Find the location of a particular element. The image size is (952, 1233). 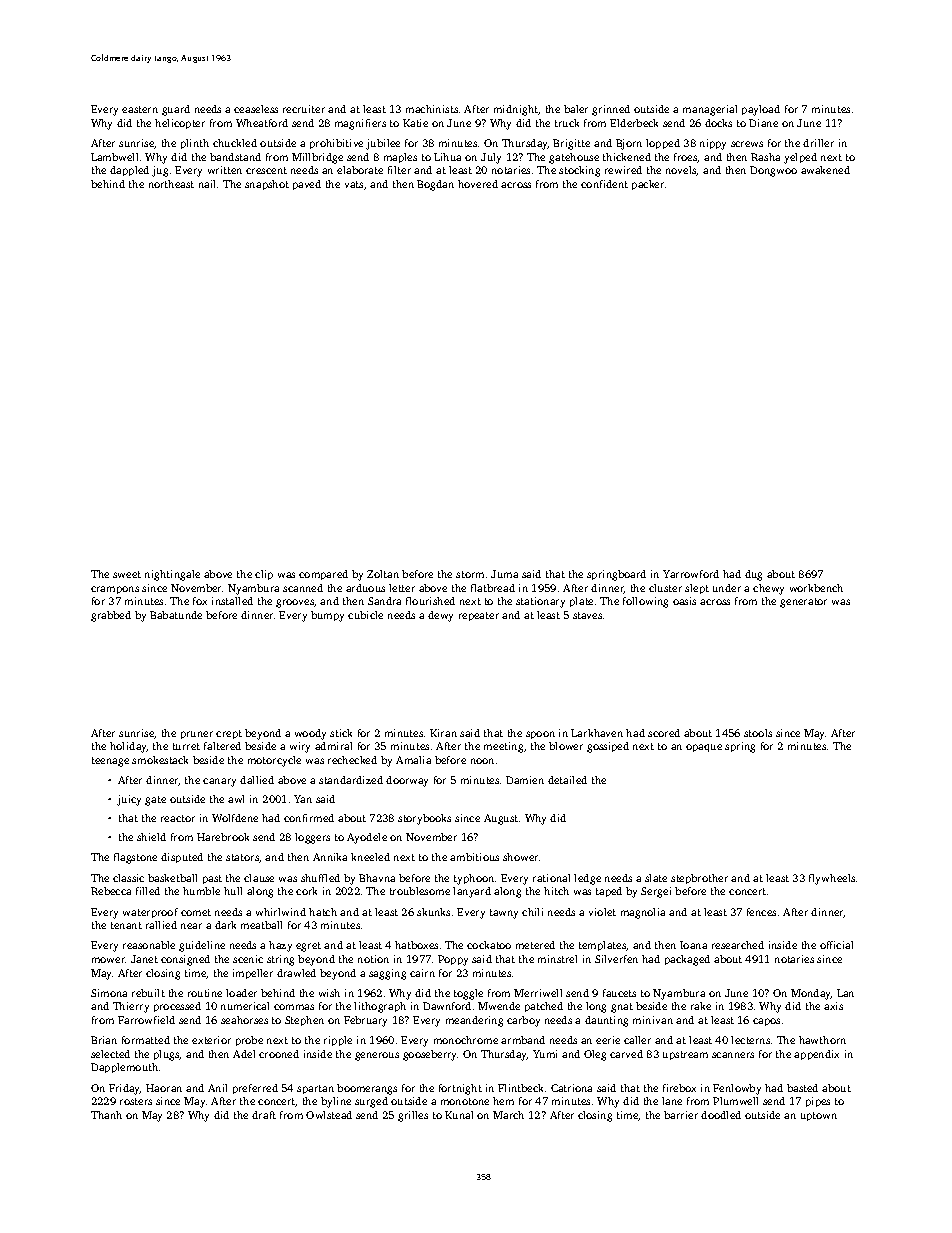

Catriona is located at coordinates (571, 1088).
